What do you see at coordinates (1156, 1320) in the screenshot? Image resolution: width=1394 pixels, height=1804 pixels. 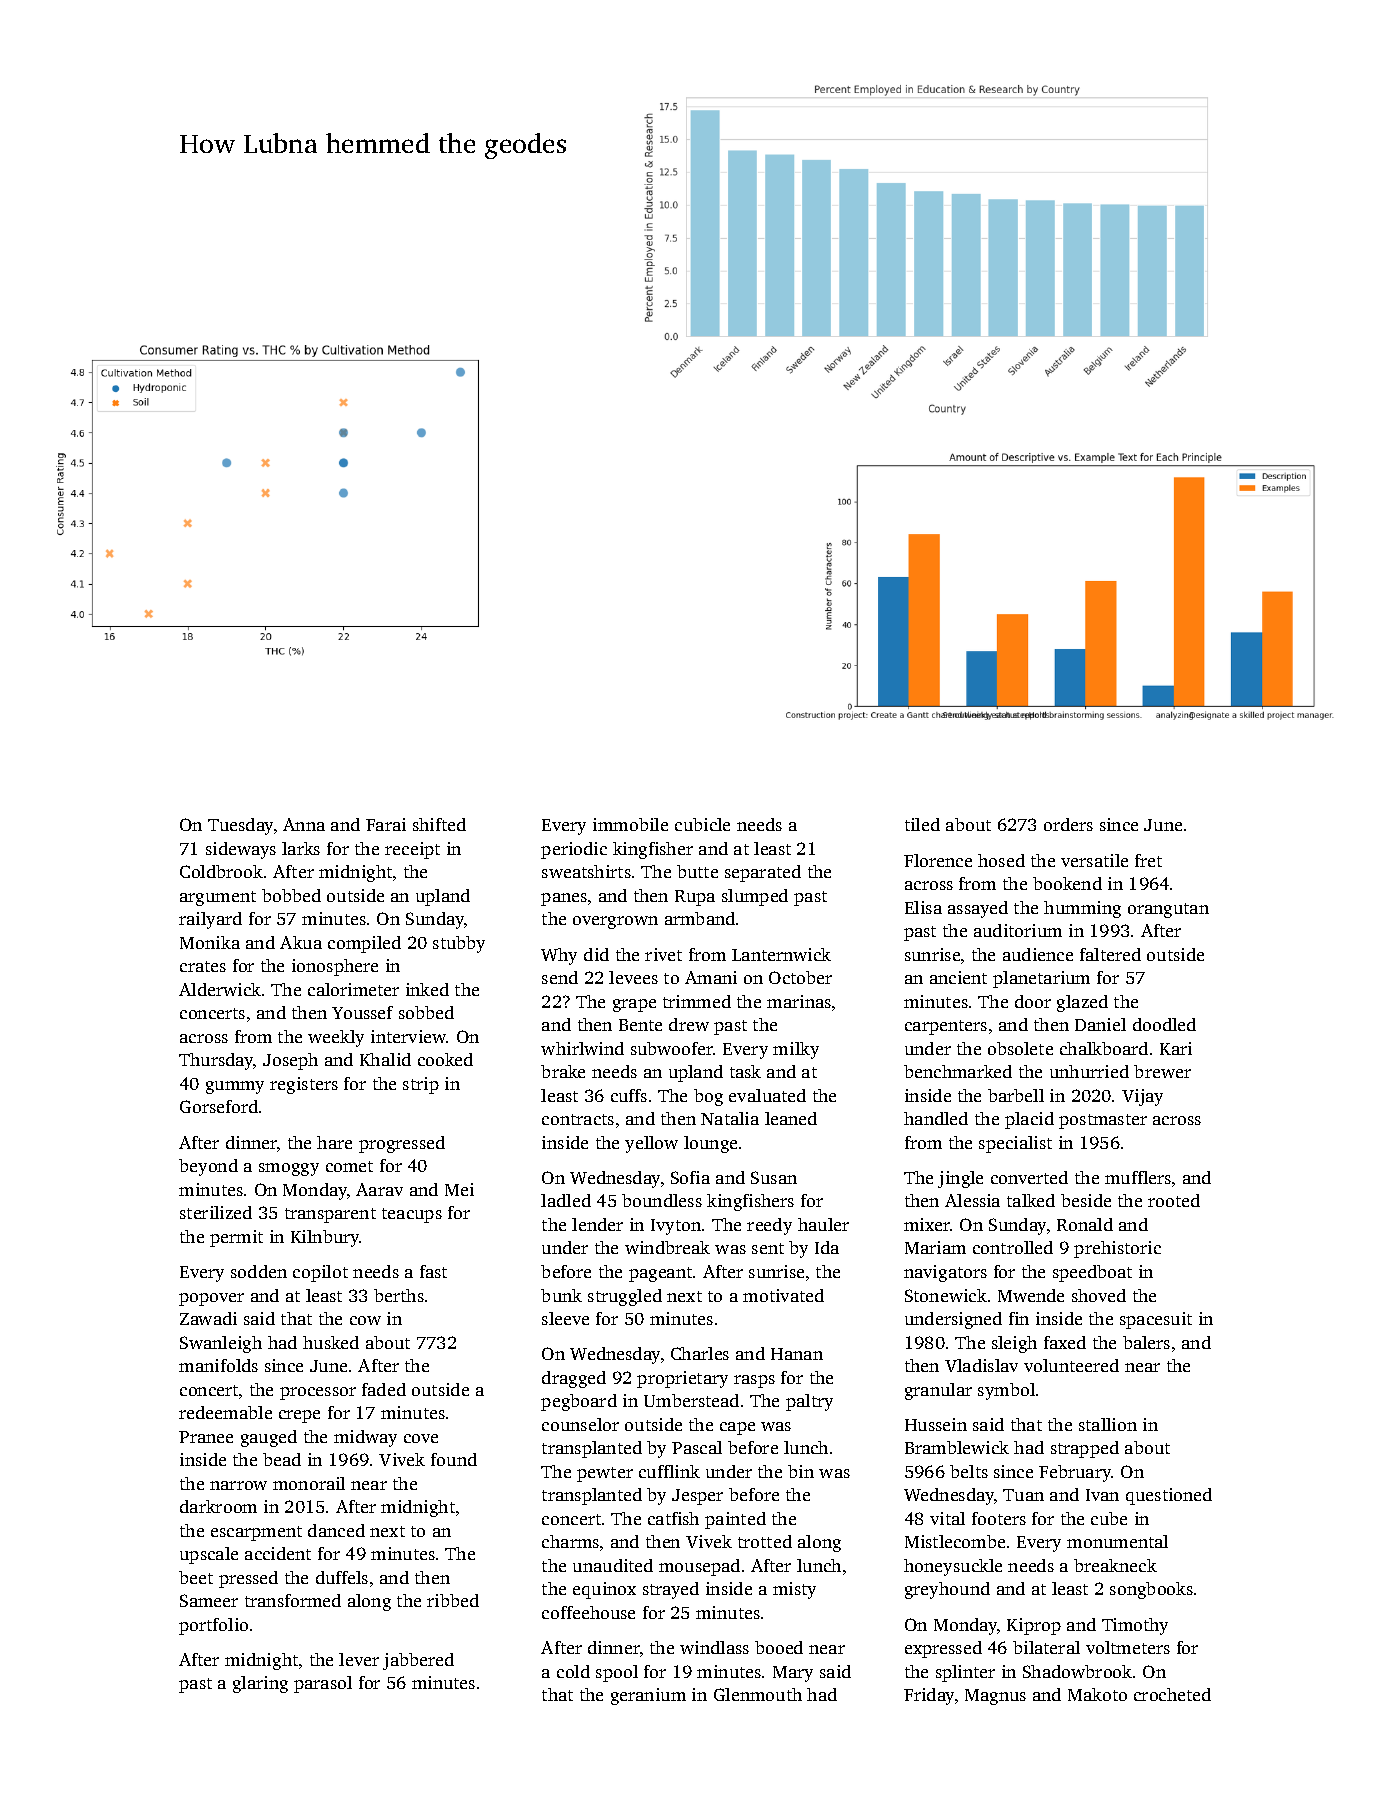 I see `spacesuit` at bounding box center [1156, 1320].
